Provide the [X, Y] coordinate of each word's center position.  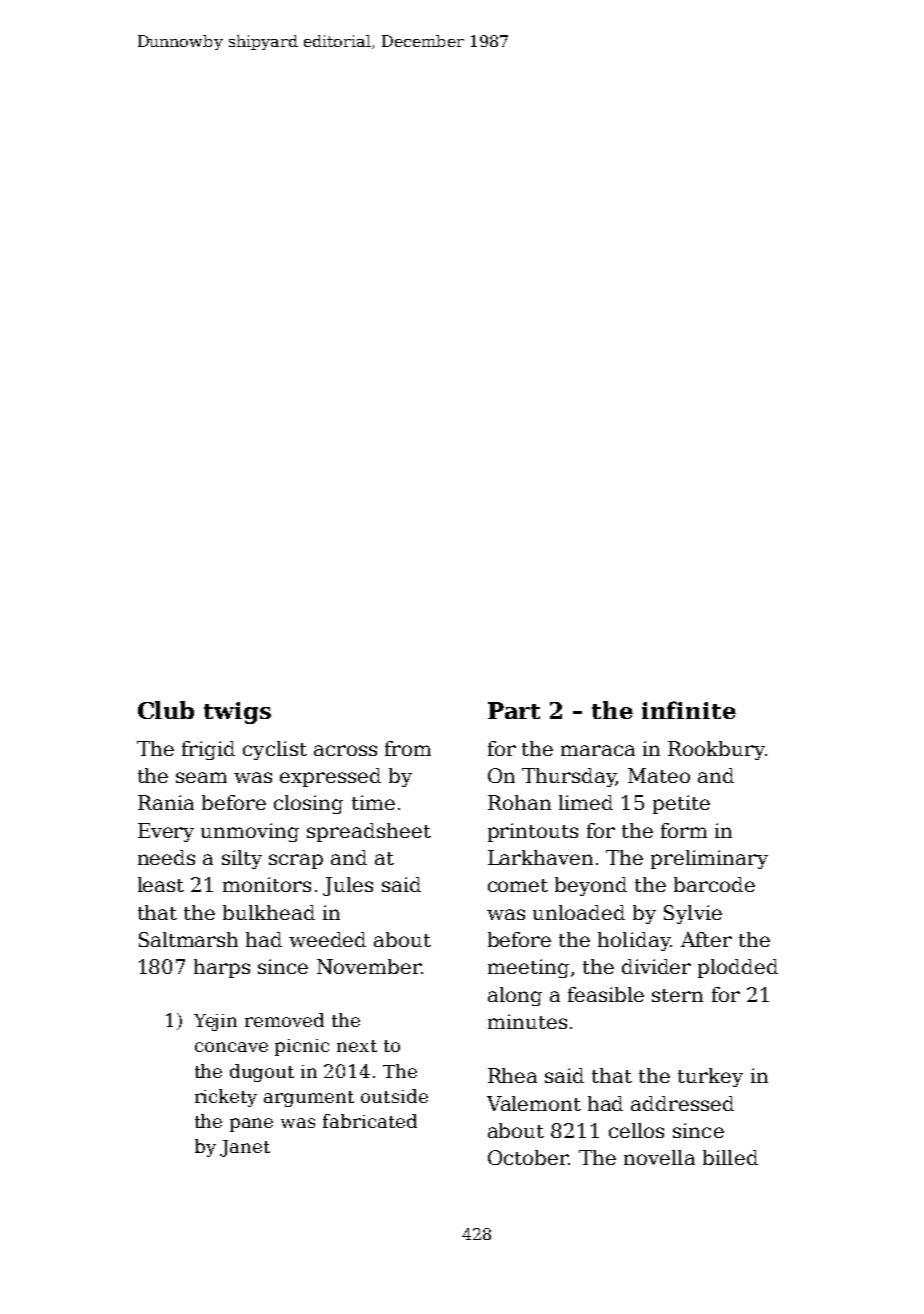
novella [659, 1157]
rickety [226, 1098]
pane [251, 1125]
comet [518, 885]
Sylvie [693, 914]
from [408, 748]
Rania [166, 802]
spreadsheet [369, 832]
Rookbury [716, 750]
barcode [714, 884]
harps [222, 968]
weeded [327, 939]
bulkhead [269, 912]
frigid [208, 750]
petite [681, 804]
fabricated [370, 1121]
